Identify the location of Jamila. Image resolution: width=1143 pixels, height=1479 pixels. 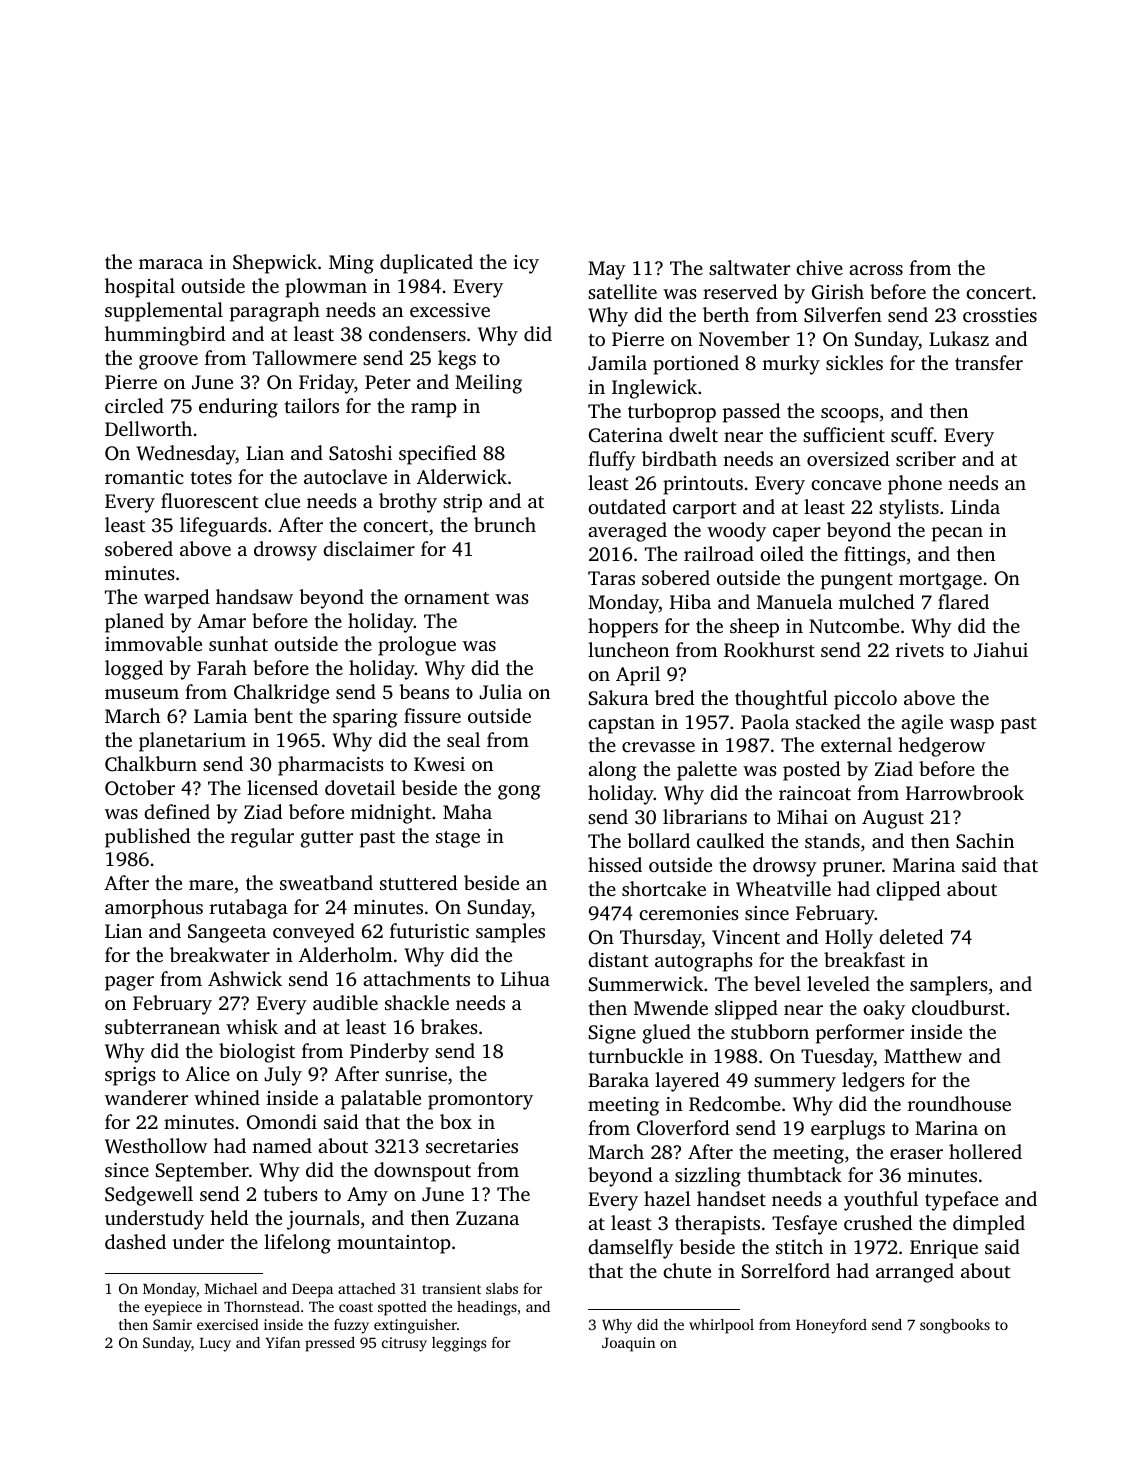
(617, 363).
